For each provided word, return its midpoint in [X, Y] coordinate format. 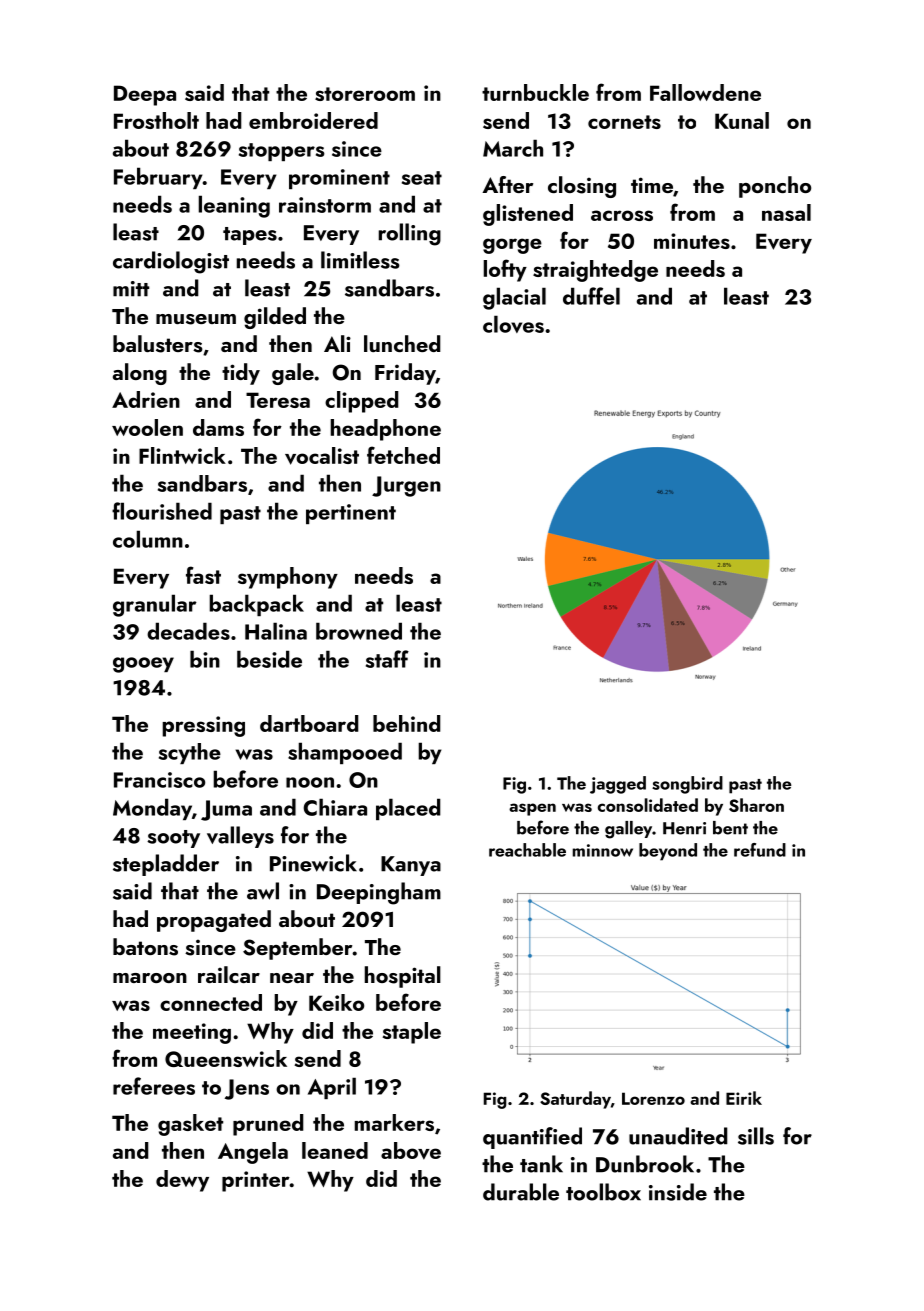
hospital [403, 977]
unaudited [678, 1136]
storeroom [365, 94]
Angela [253, 1153]
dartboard [309, 723]
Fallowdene [705, 92]
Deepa [145, 95]
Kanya [411, 866]
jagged [618, 785]
